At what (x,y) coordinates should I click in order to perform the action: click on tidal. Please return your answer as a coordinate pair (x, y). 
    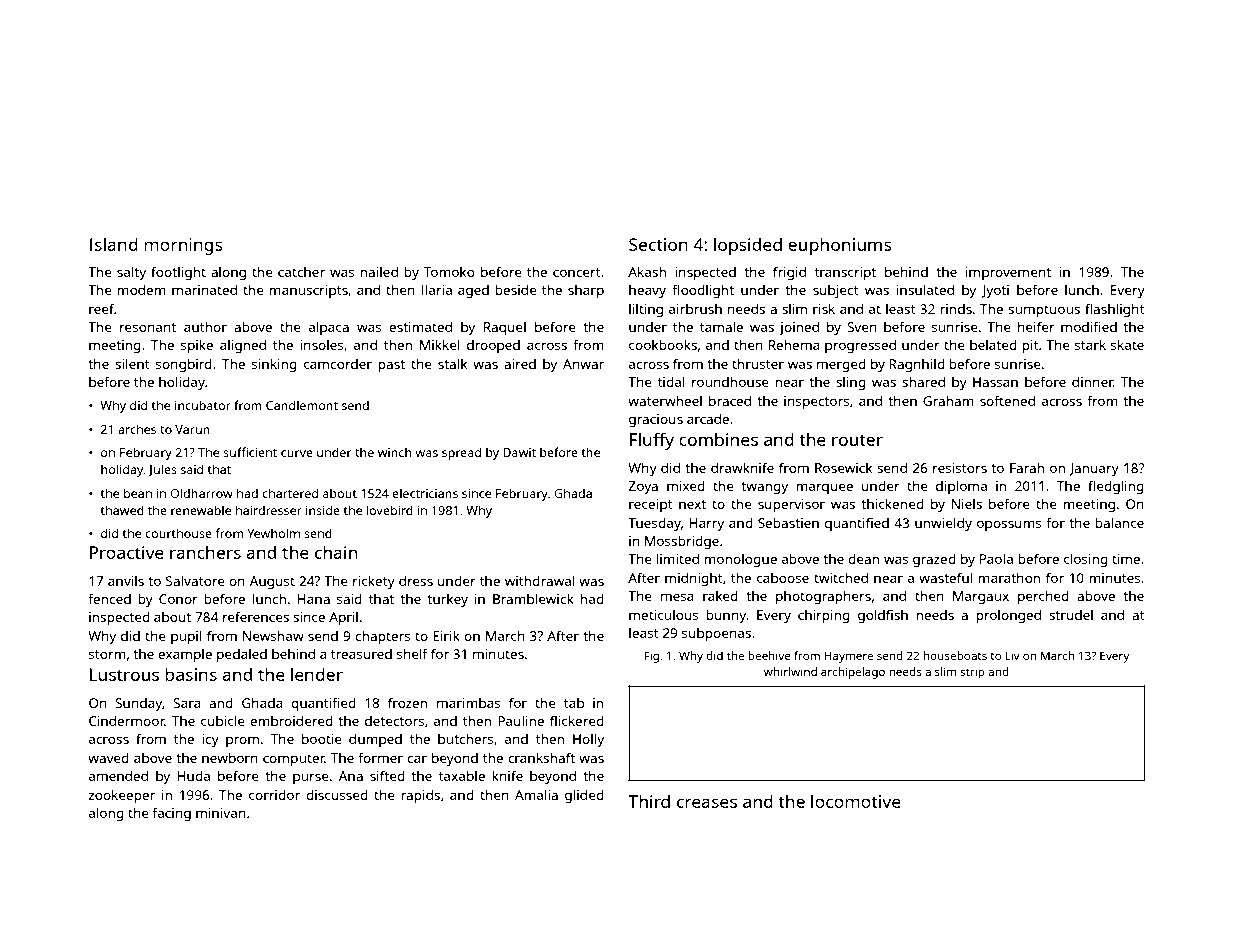
    Looking at the image, I should click on (671, 381).
